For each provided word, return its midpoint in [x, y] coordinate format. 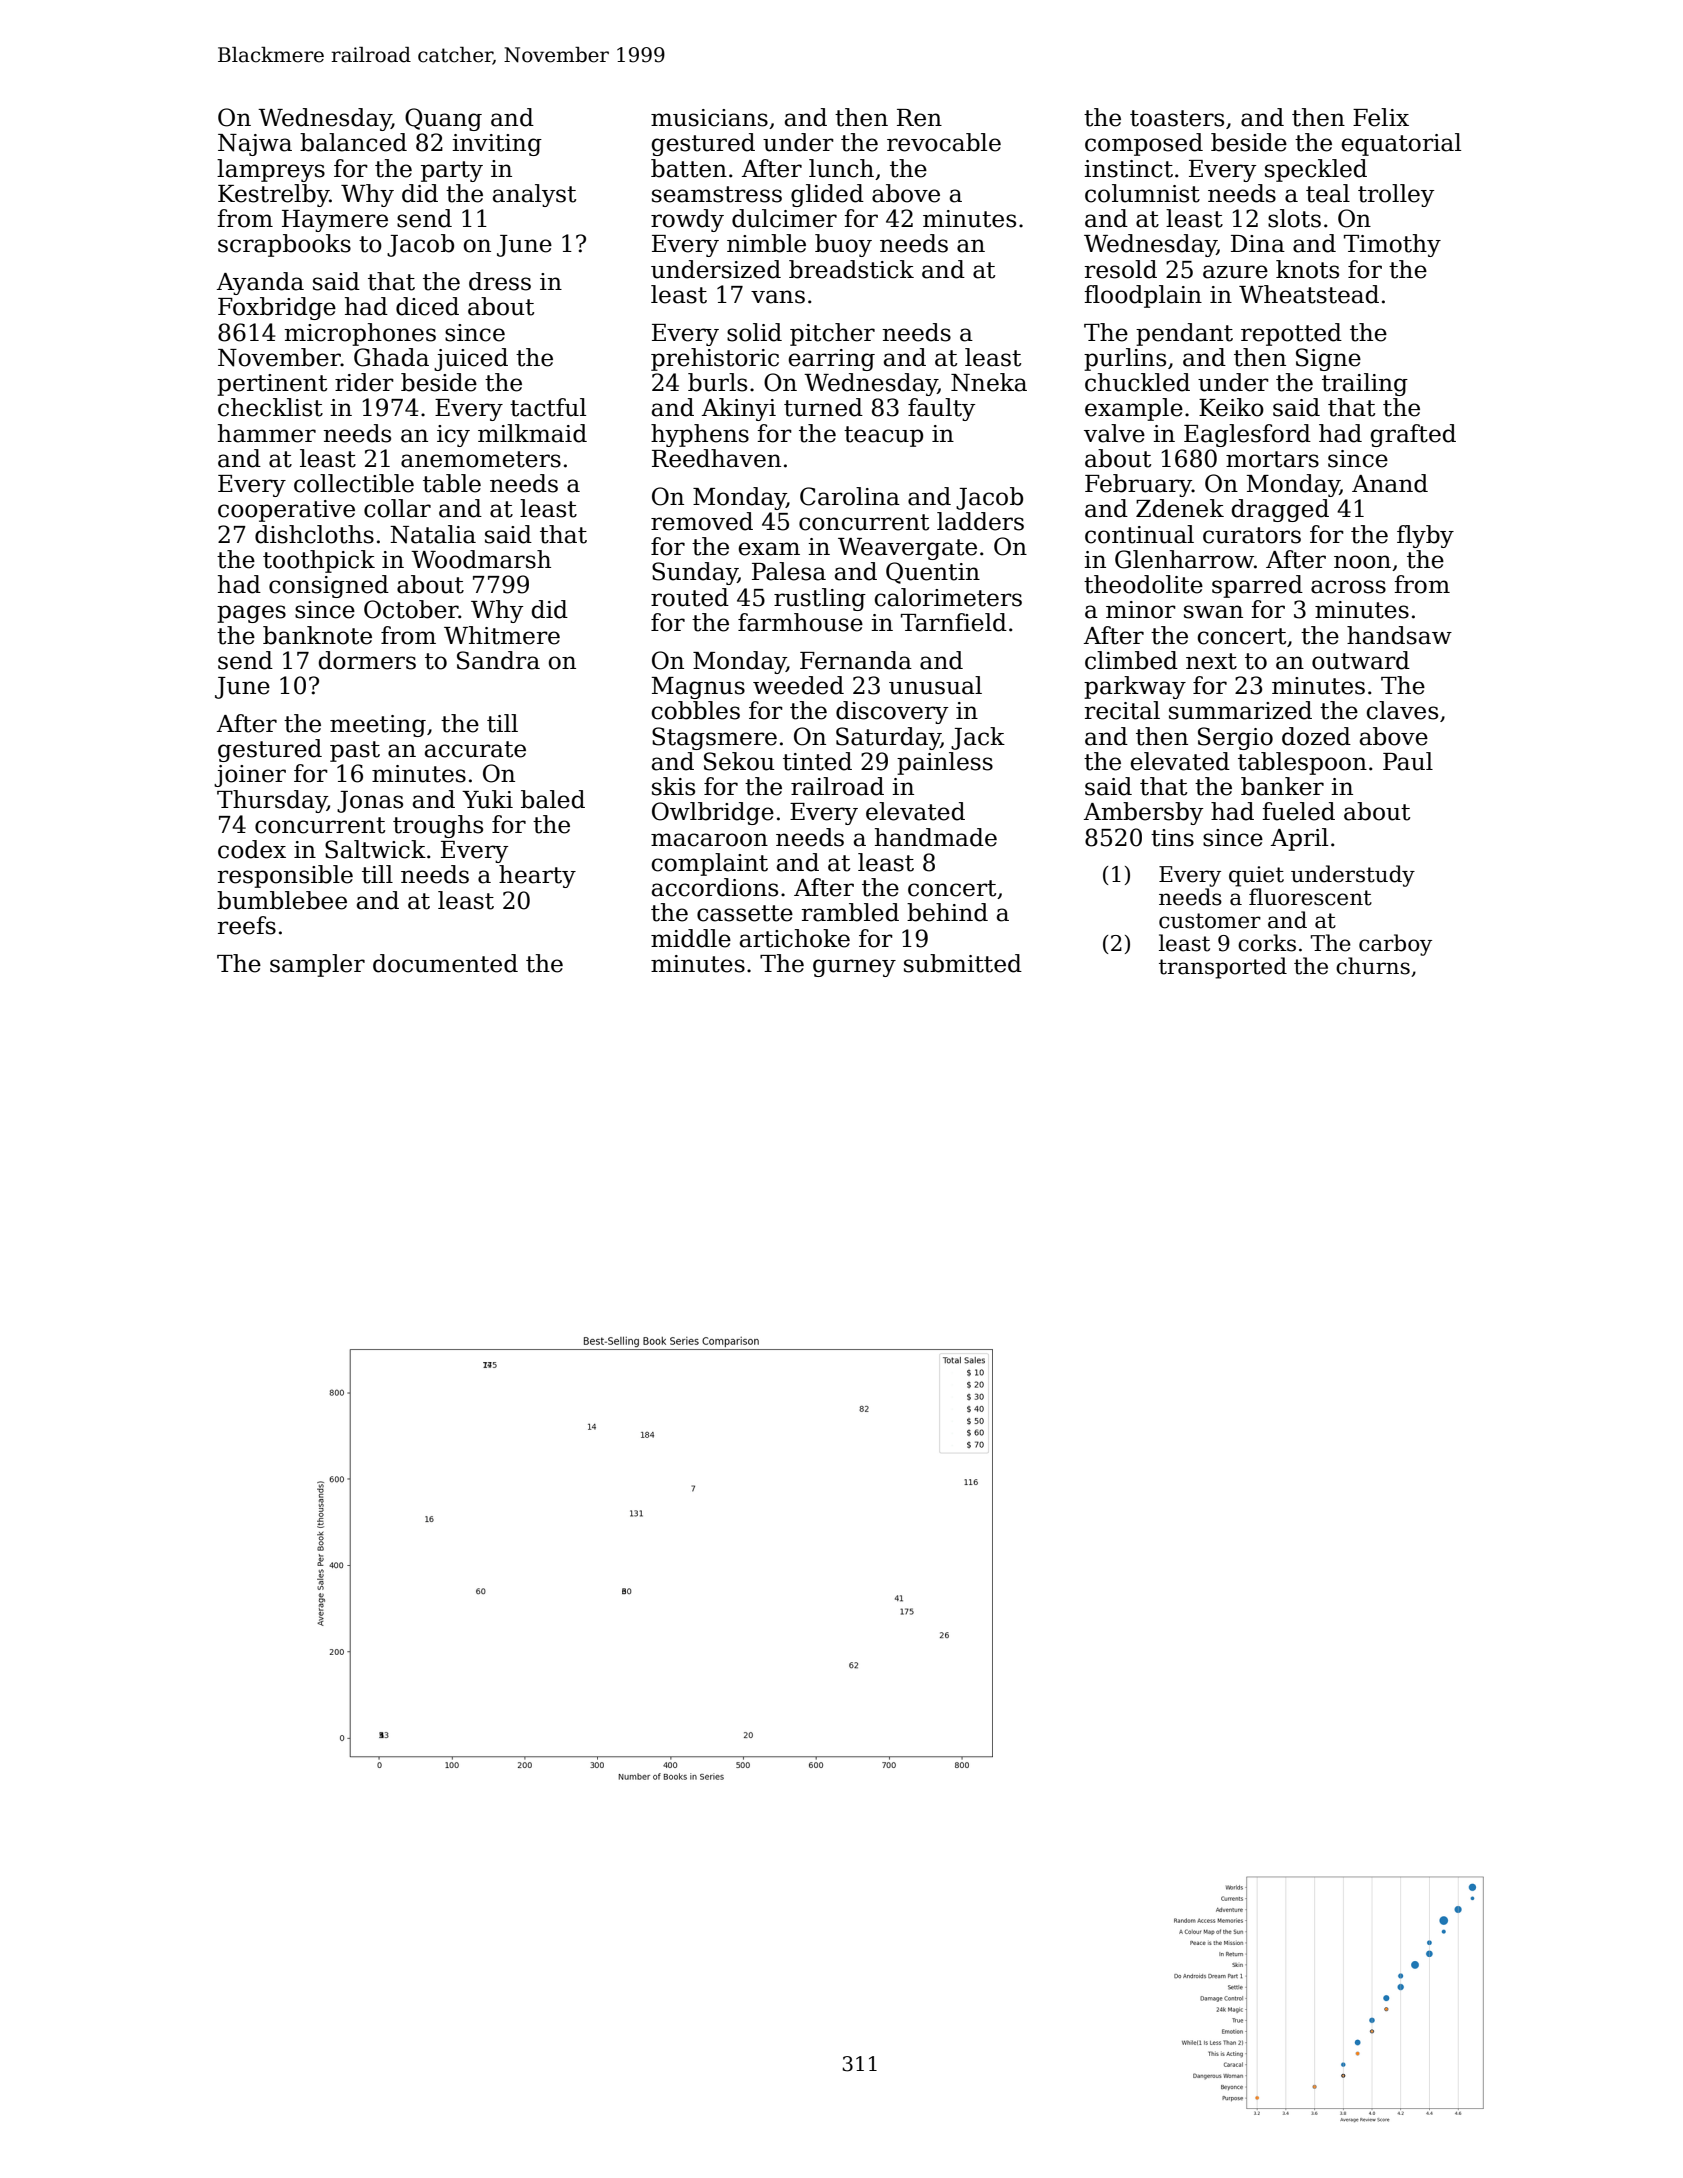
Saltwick [375, 849]
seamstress [717, 194]
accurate [475, 749]
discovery [892, 712]
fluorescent [1310, 897]
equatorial [1401, 144]
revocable [944, 142]
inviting [497, 145]
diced [427, 306]
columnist [1142, 193]
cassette [745, 913]
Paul [1408, 761]
